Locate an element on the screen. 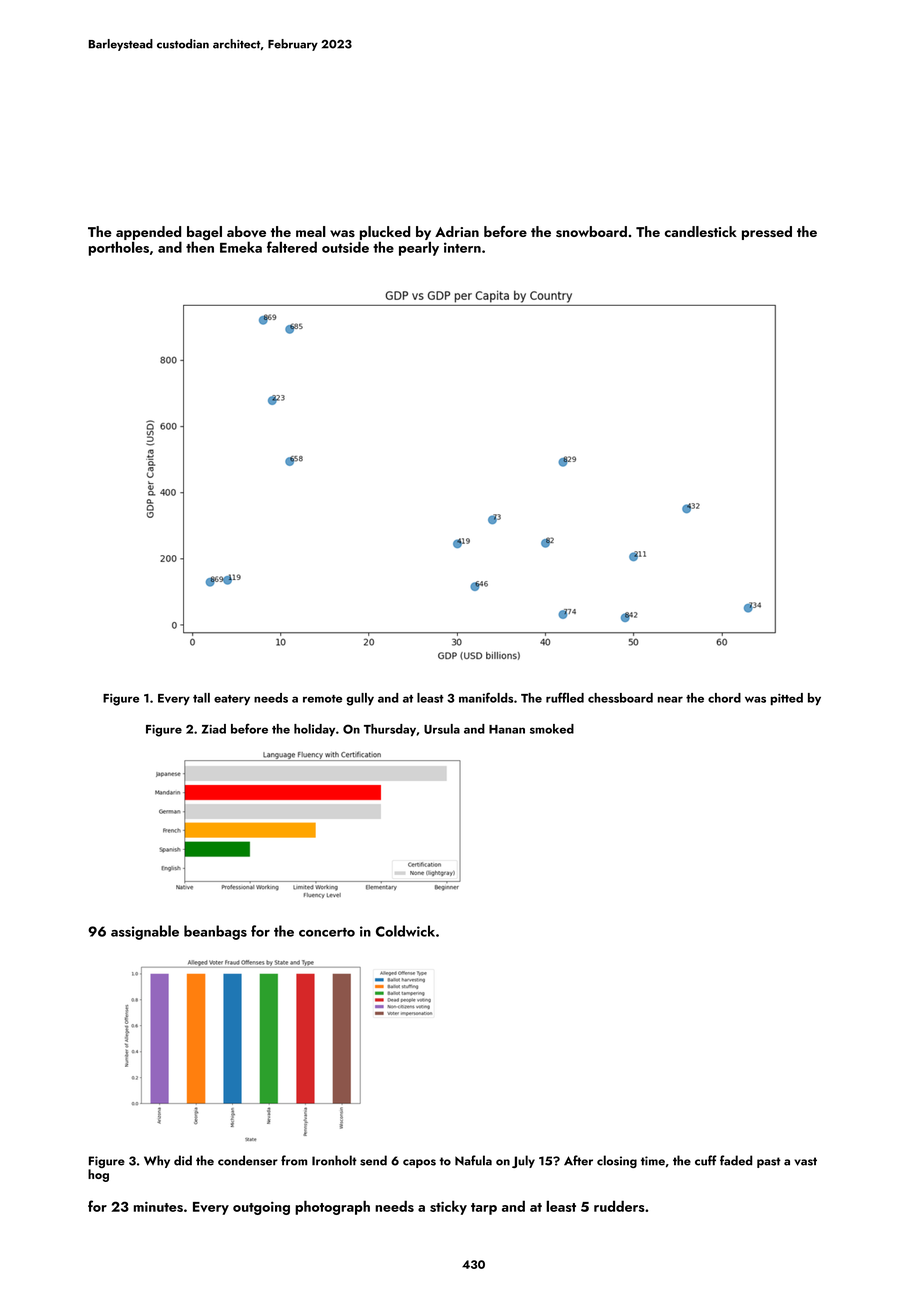 This screenshot has height=1308, width=924. pitted is located at coordinates (787, 699).
